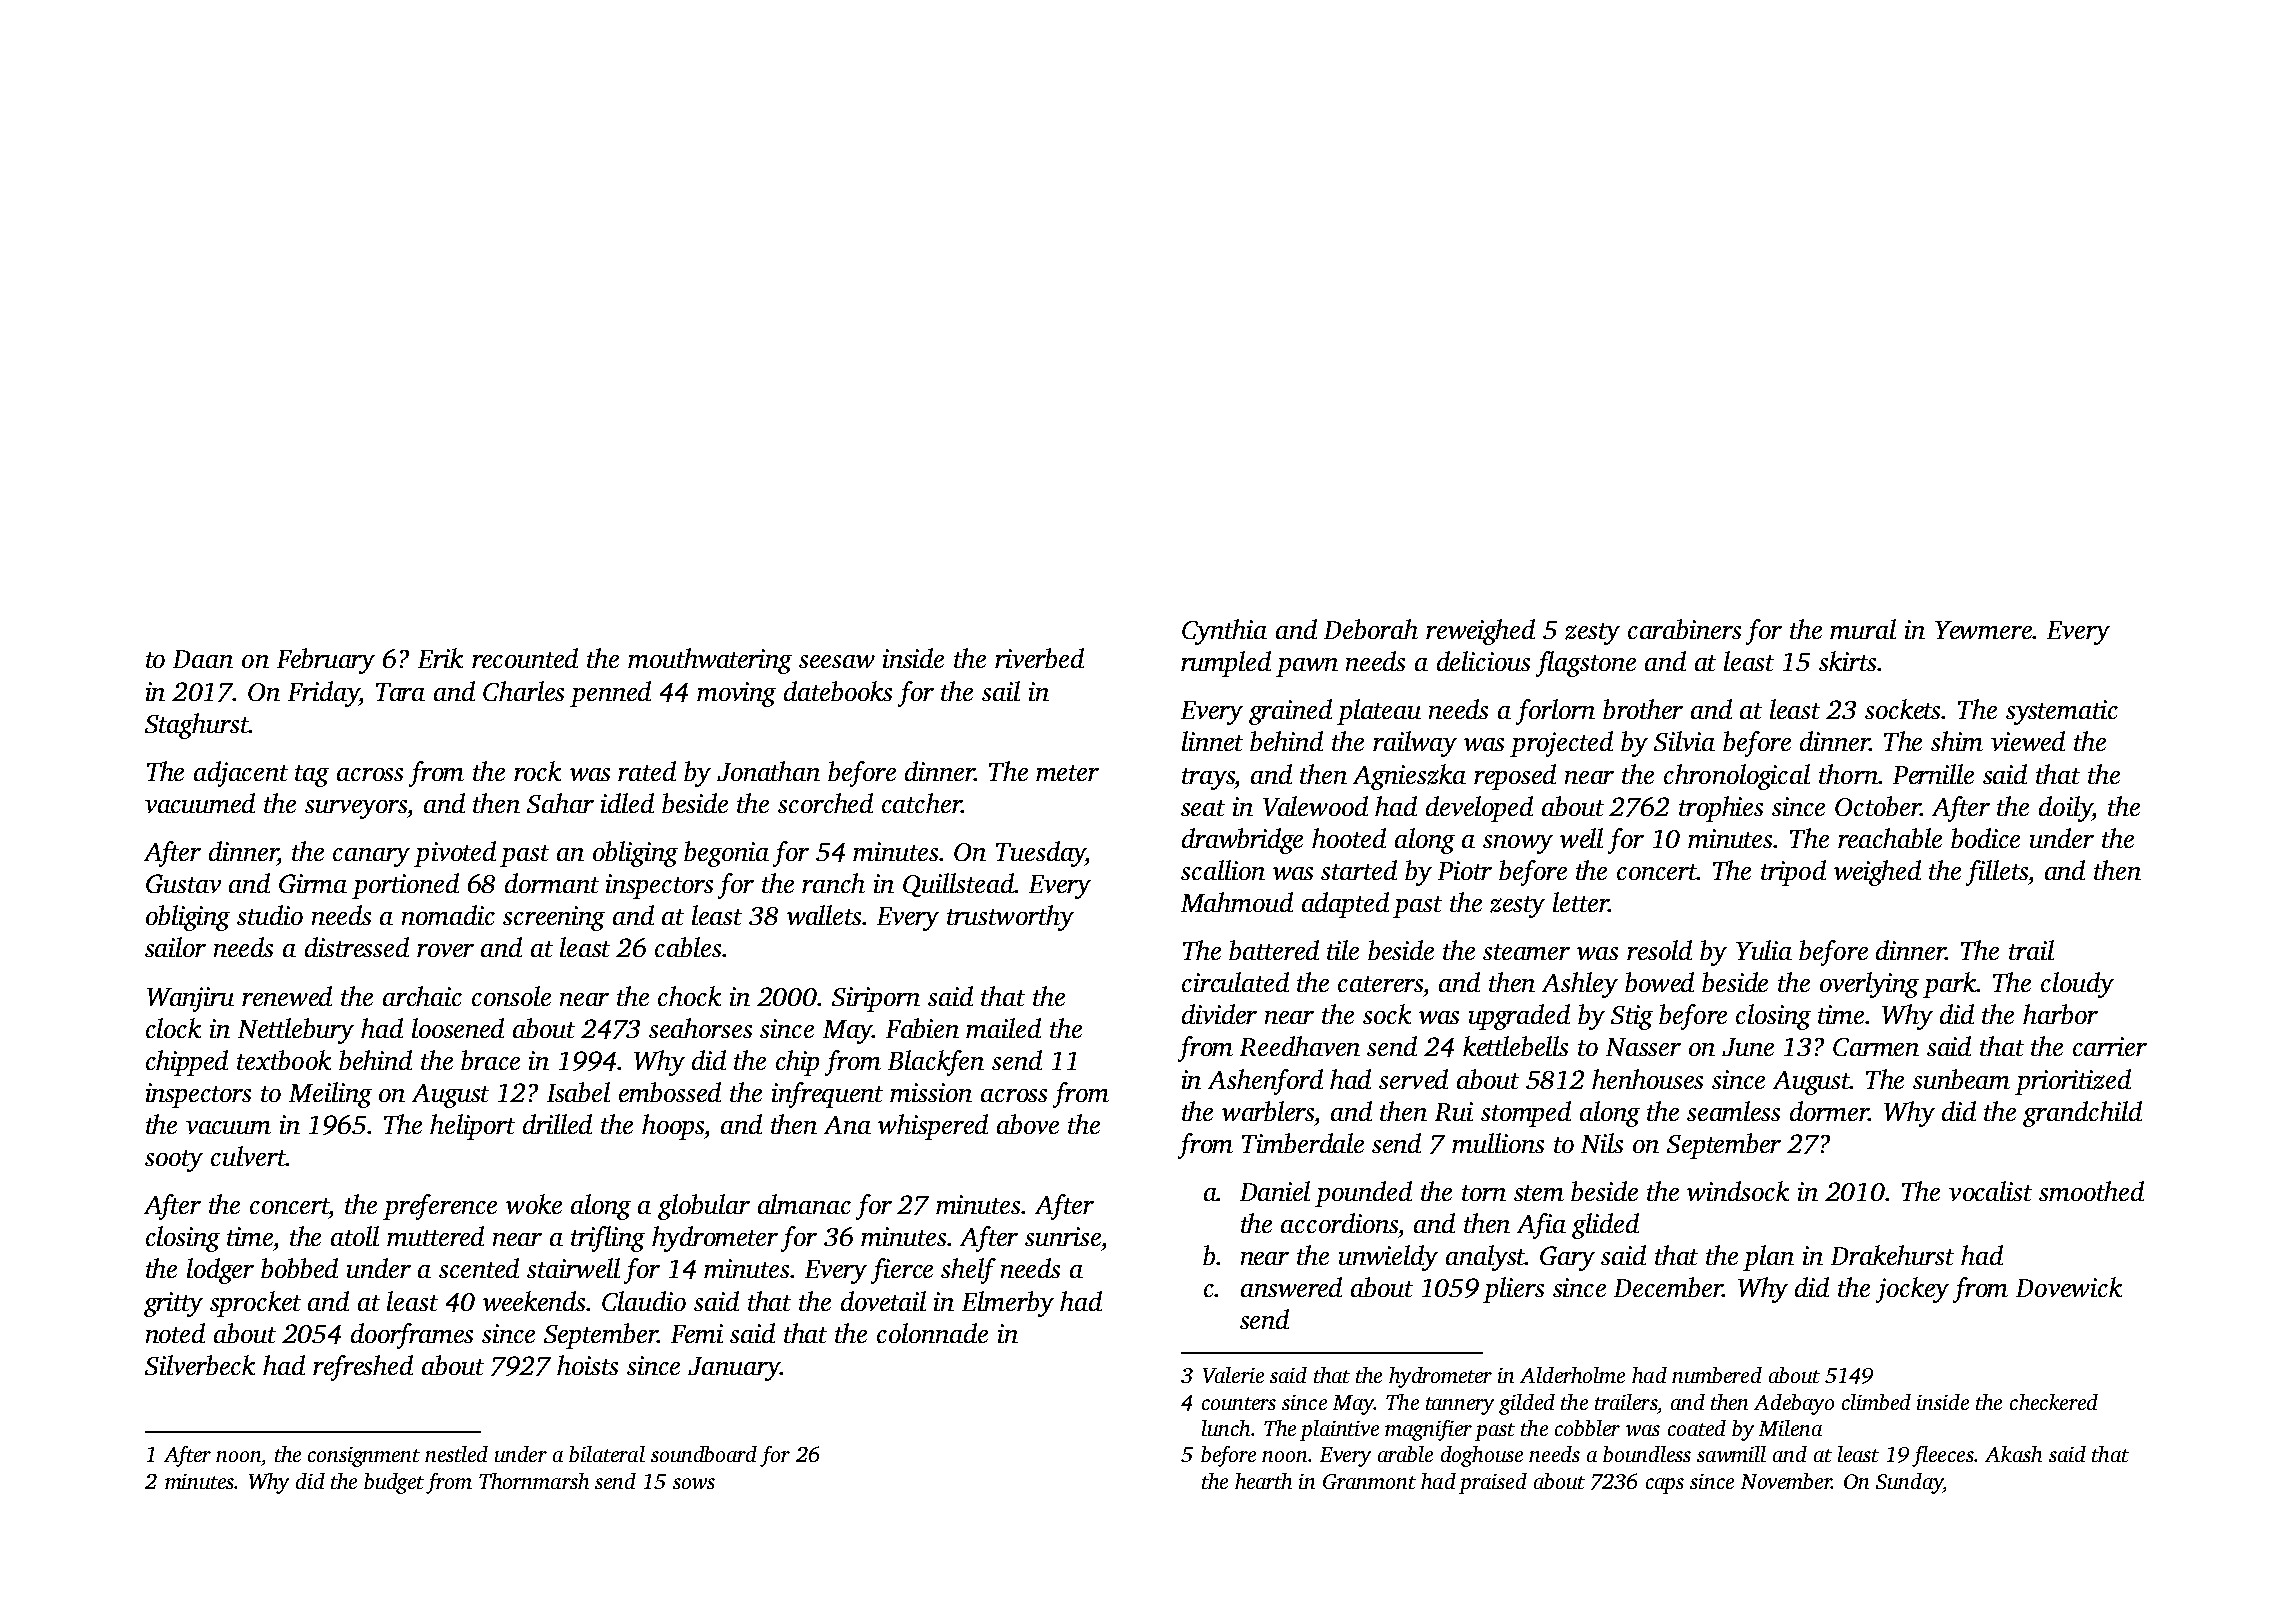 The image size is (2292, 1620). I want to click on sows, so click(694, 1483).
